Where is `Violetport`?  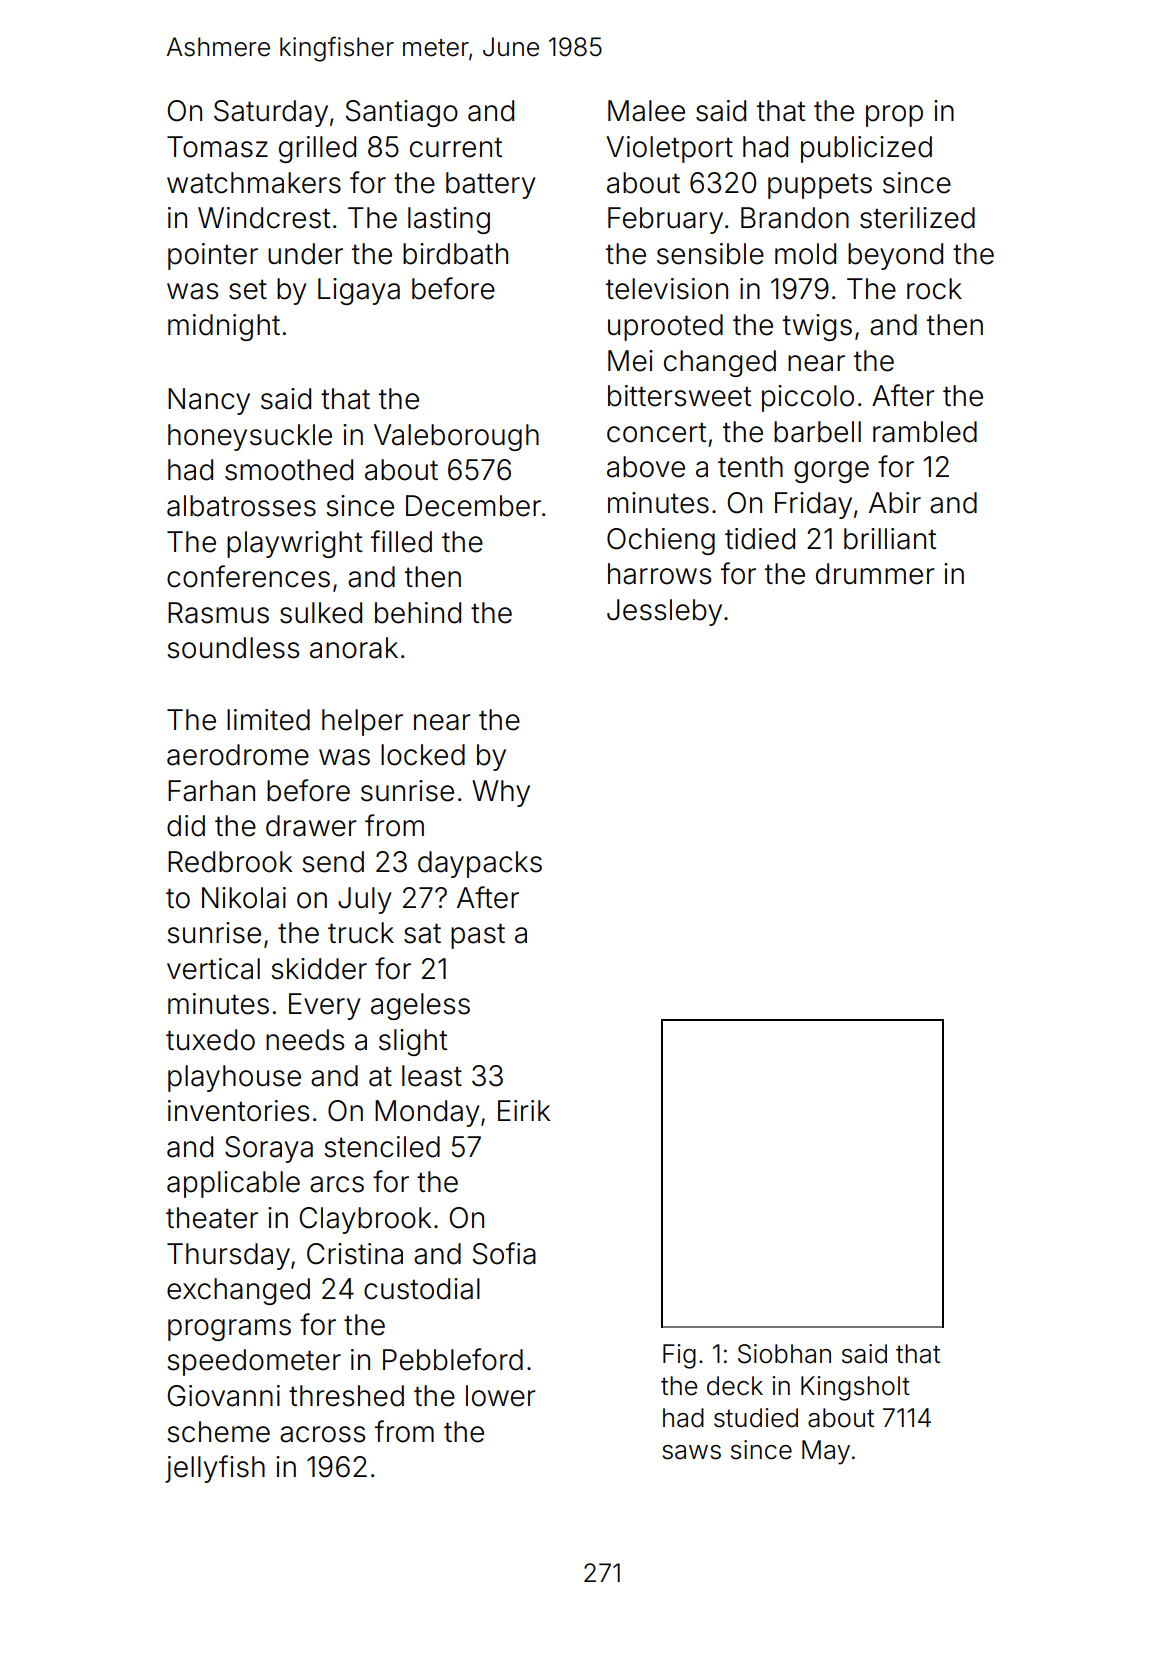 Violetport is located at coordinates (669, 149).
